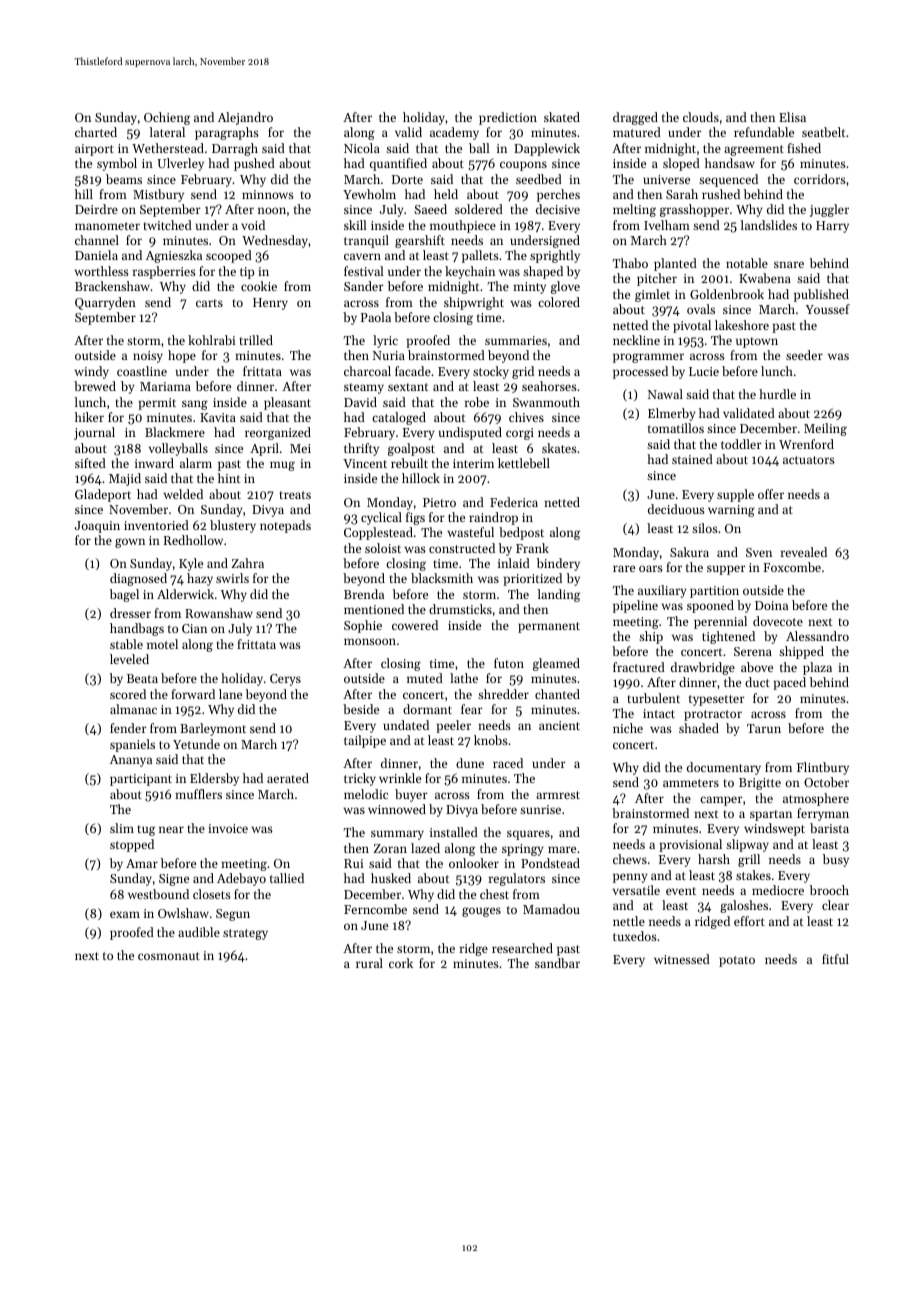 The height and width of the page is (1308, 924). What do you see at coordinates (128, 694) in the page?
I see `scored` at bounding box center [128, 694].
